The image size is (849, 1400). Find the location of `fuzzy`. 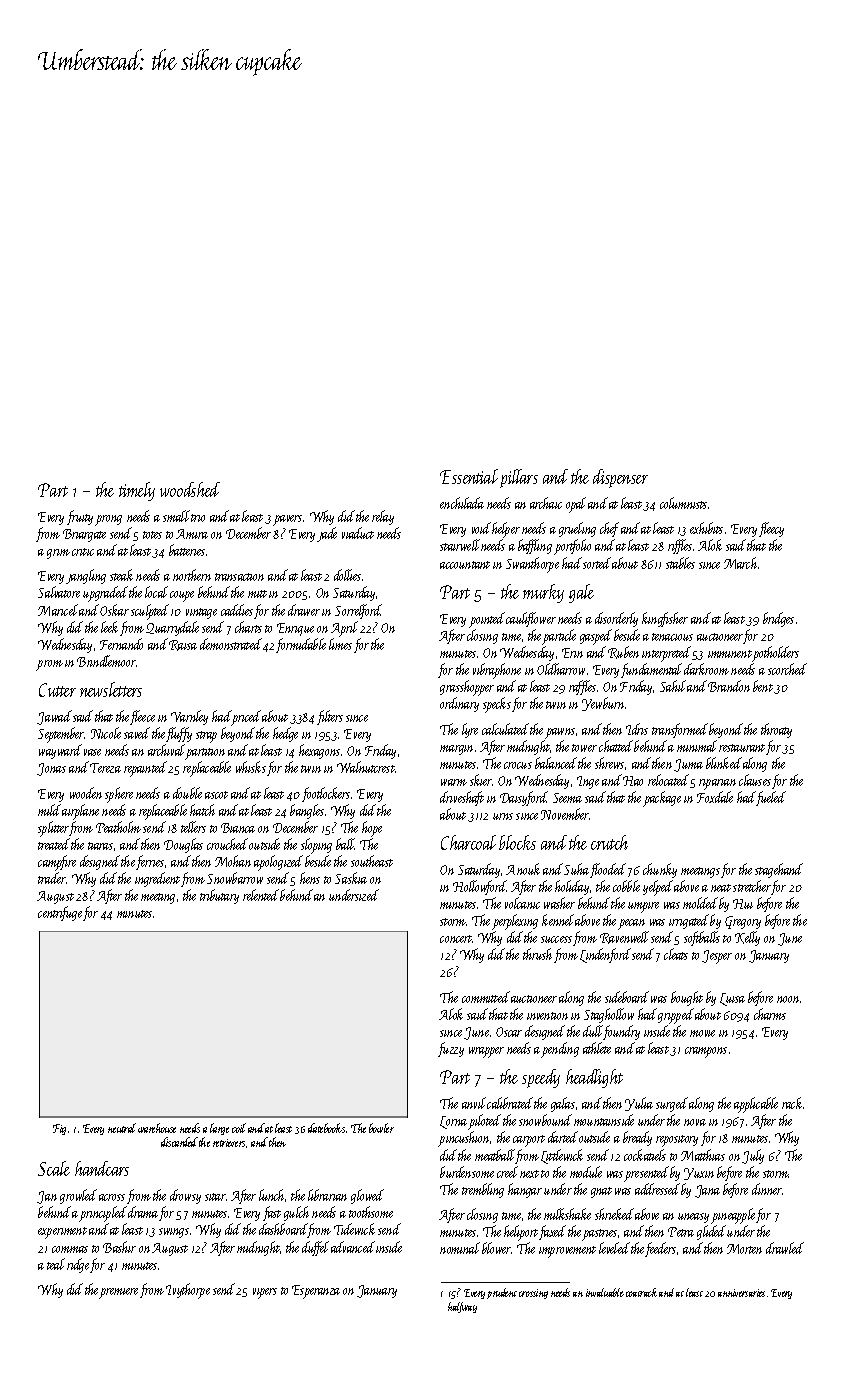

fuzzy is located at coordinates (451, 1049).
